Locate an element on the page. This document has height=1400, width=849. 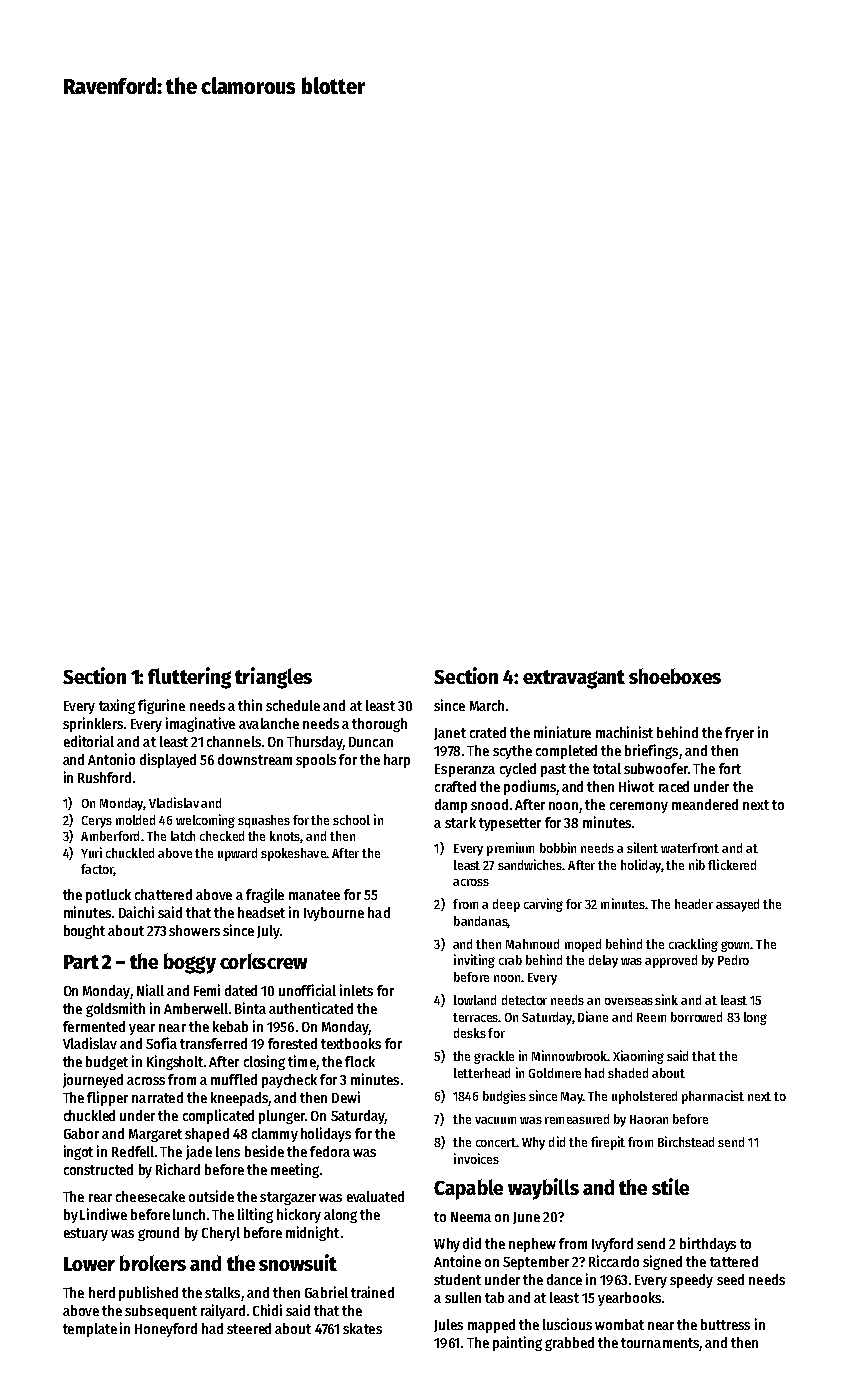
tattered is located at coordinates (734, 1261).
